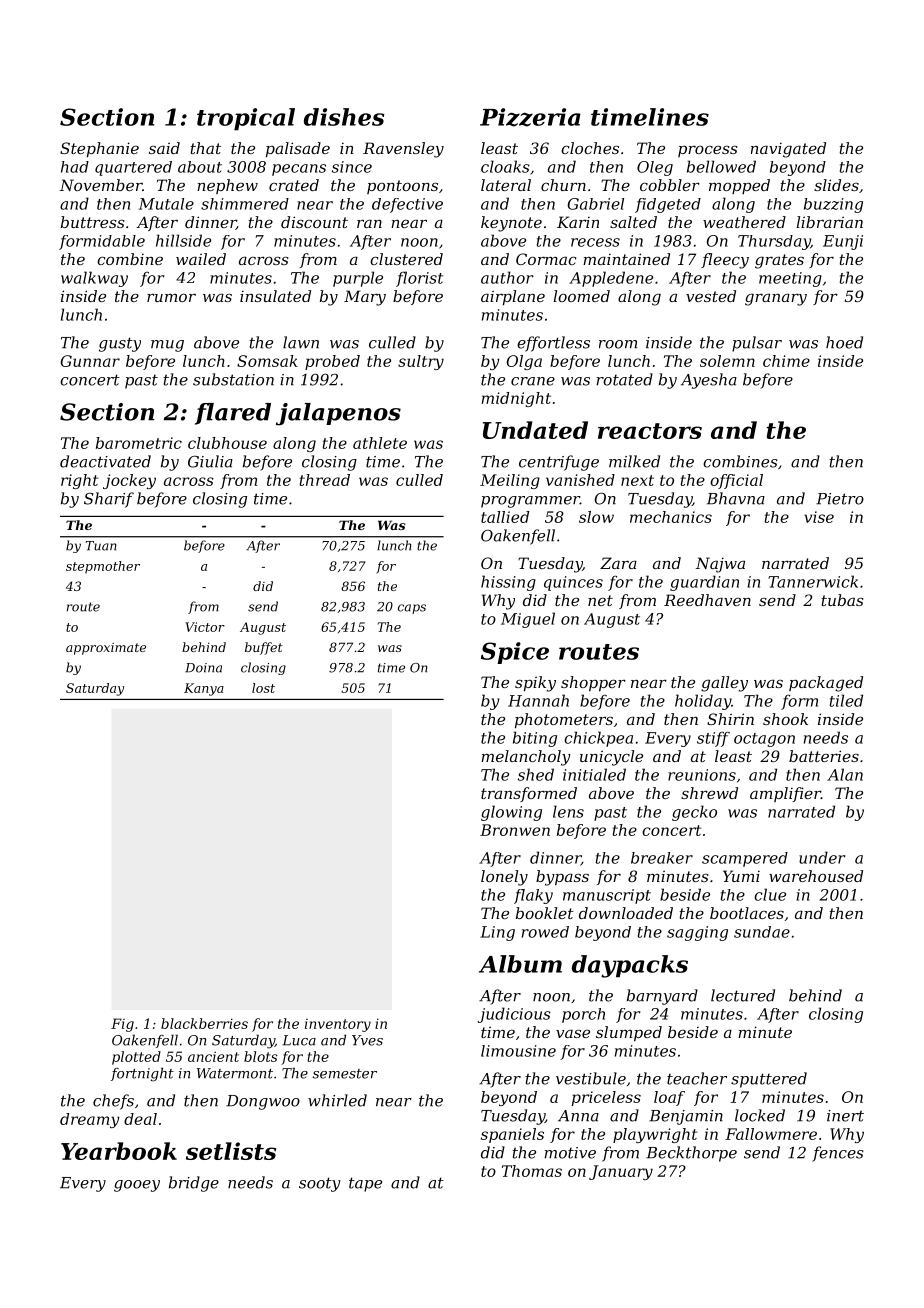 This image has height=1308, width=924. I want to click on plotted, so click(136, 1058).
